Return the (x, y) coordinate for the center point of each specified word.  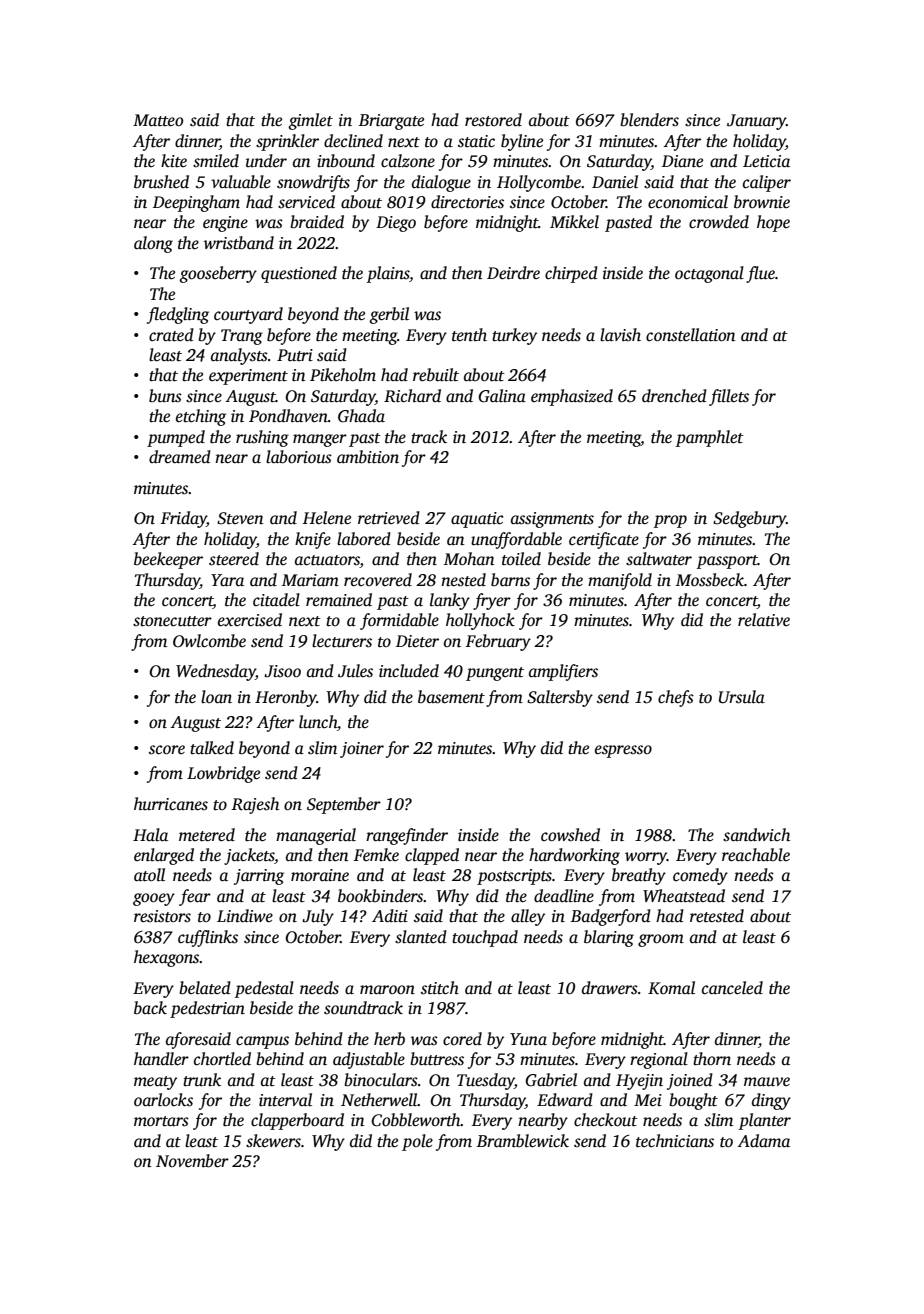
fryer (492, 601)
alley (528, 917)
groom (661, 940)
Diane (682, 161)
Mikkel (574, 222)
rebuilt (436, 375)
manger (320, 440)
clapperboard (297, 1121)
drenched (674, 396)
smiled (216, 161)
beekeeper (168, 560)
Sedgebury (749, 519)
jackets (249, 856)
